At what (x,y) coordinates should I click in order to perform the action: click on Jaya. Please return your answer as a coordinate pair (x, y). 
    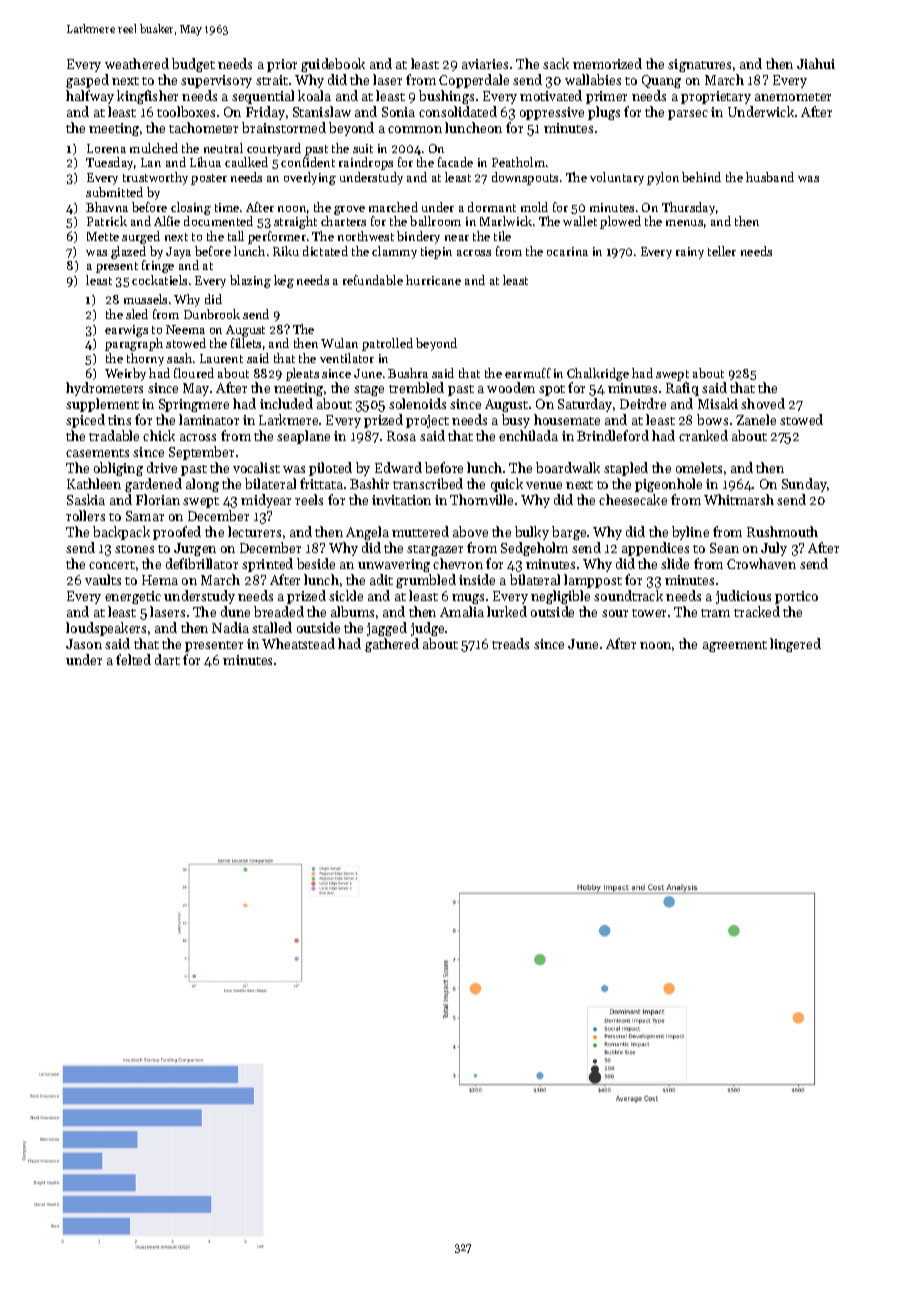
    Looking at the image, I should click on (178, 253).
